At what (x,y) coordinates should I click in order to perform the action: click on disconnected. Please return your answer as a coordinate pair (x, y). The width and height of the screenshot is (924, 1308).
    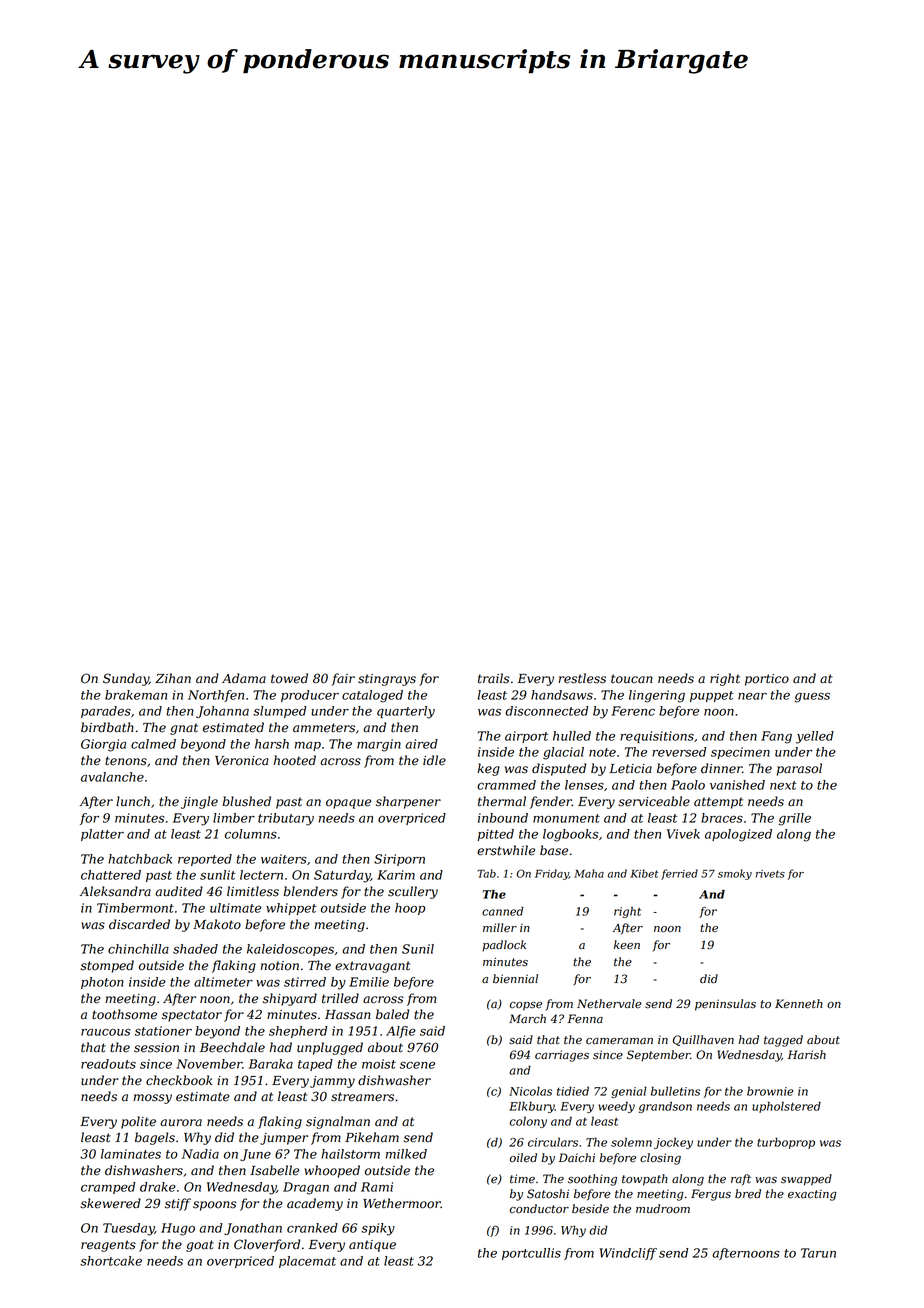
    Looking at the image, I should click on (546, 711).
